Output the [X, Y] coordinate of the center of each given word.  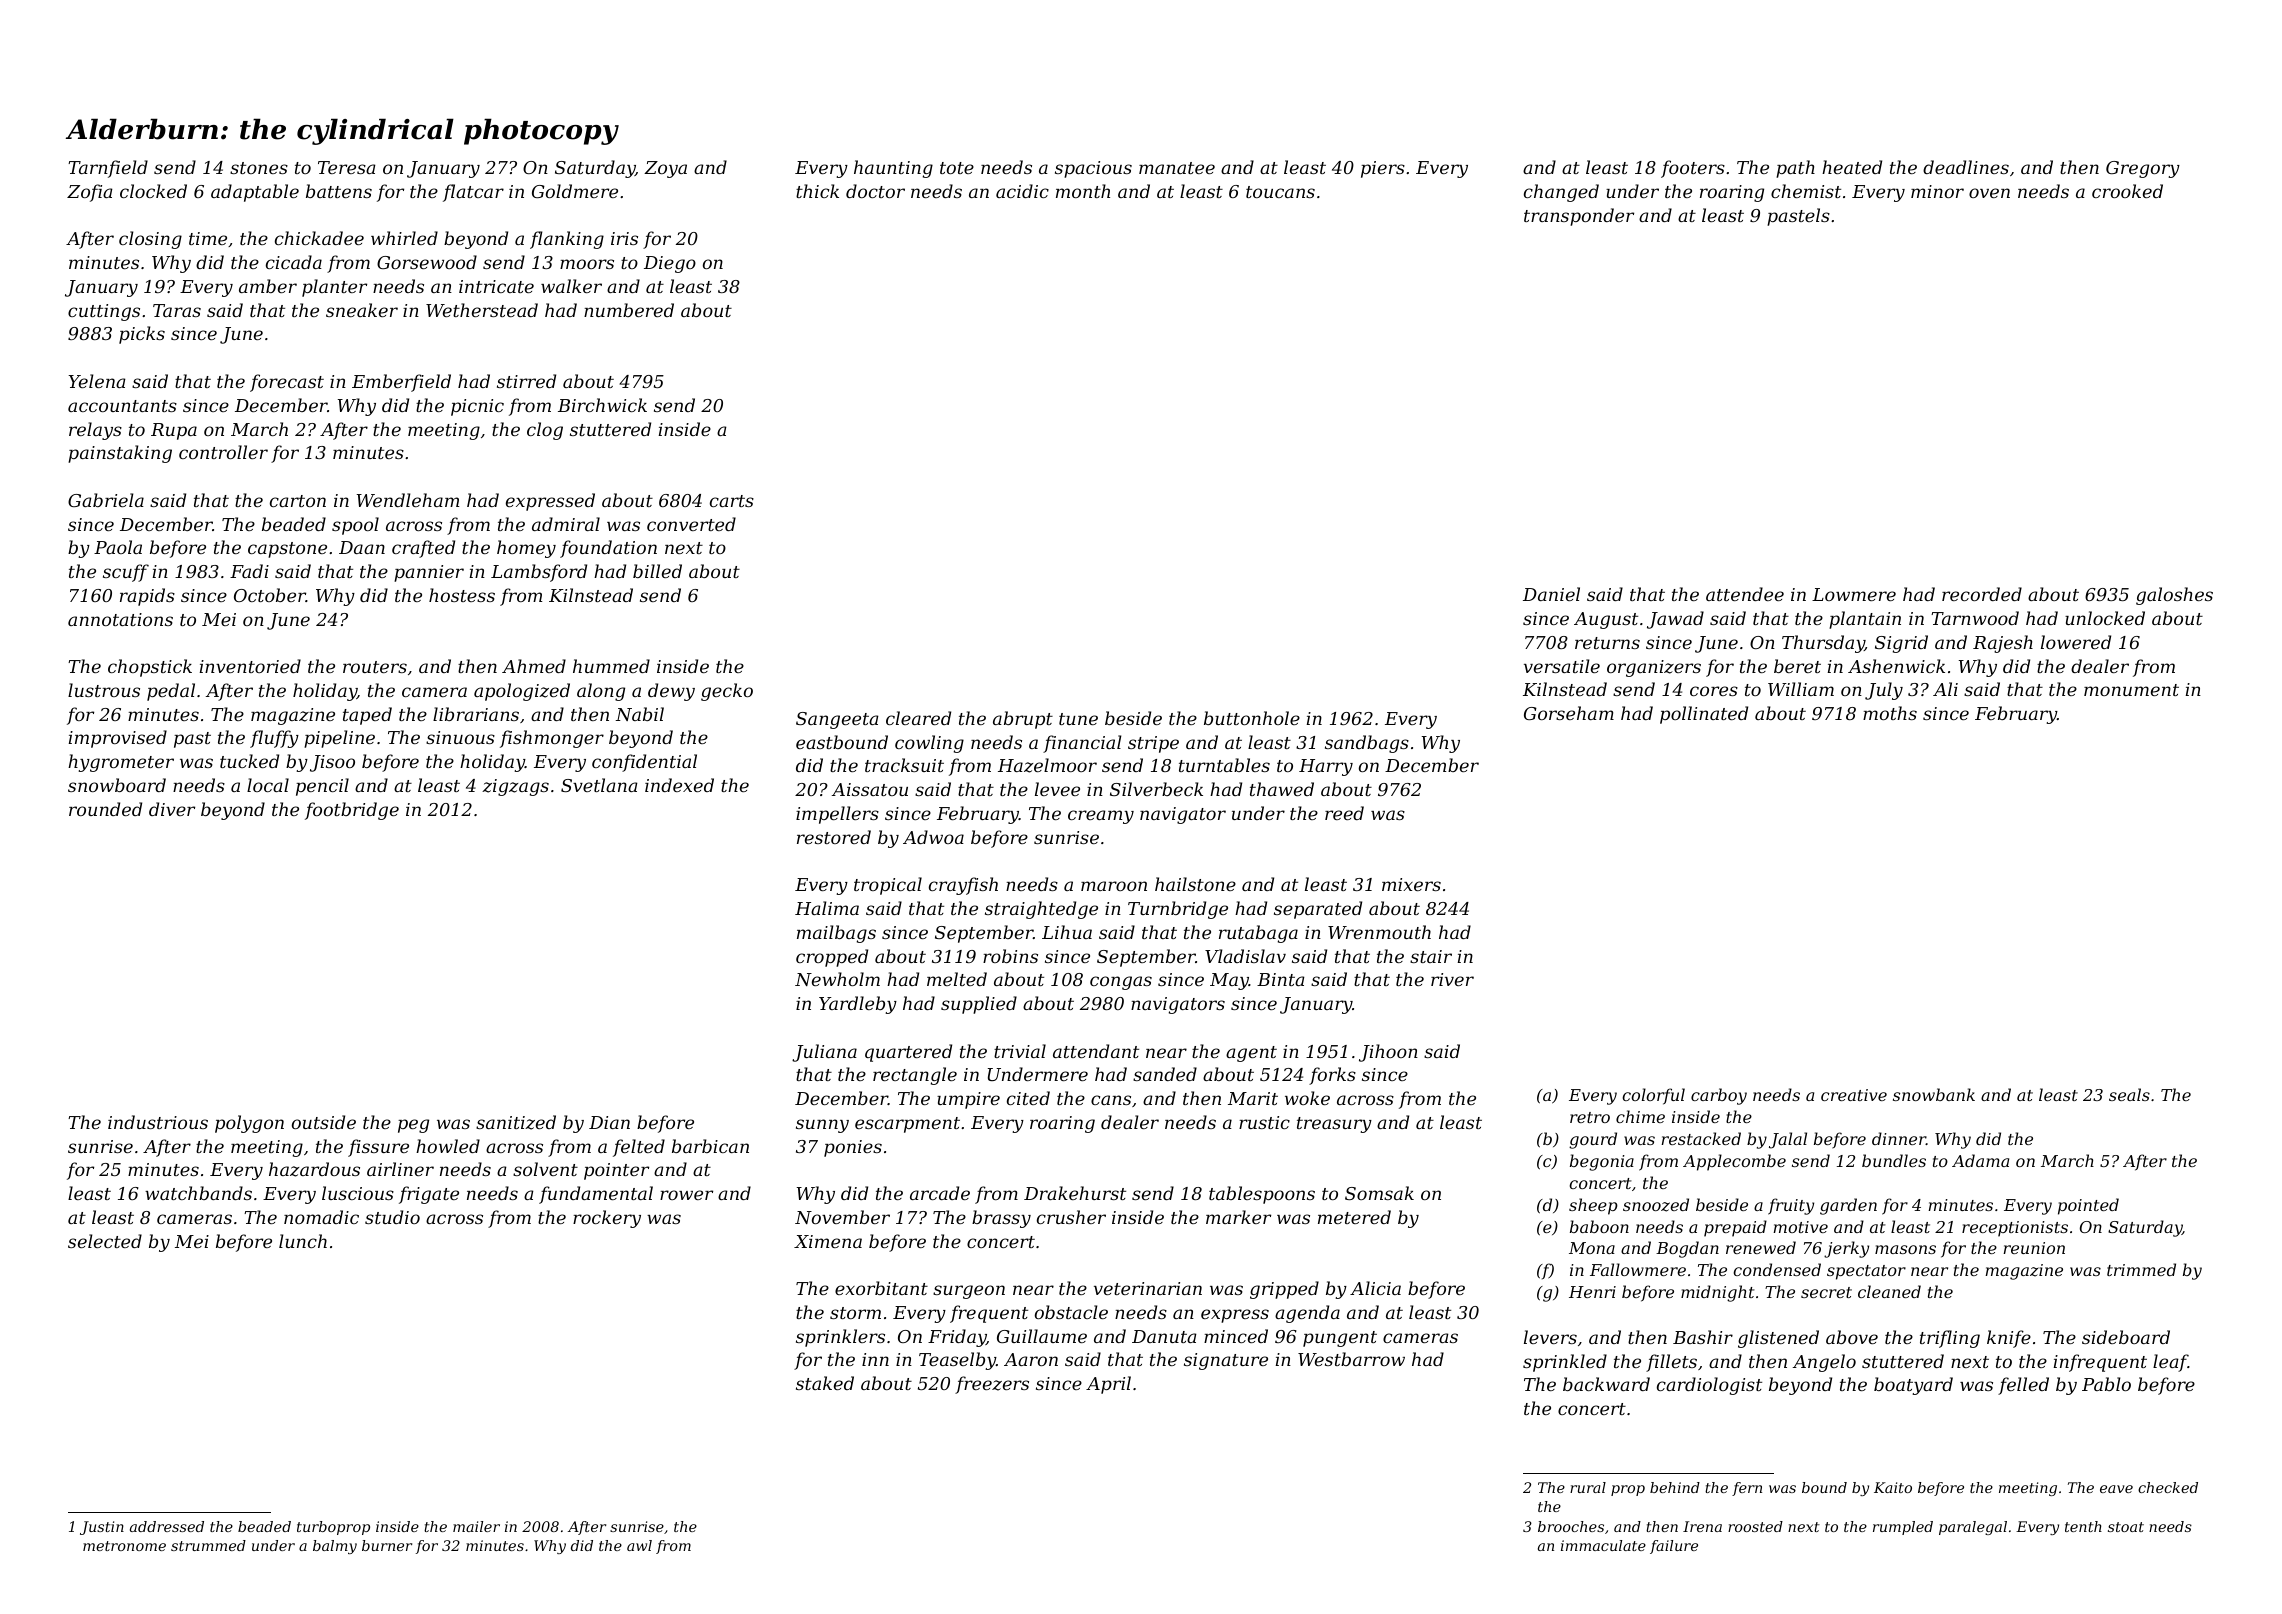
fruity [1791, 1206]
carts [732, 501]
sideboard [2126, 1337]
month [1083, 191]
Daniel [1551, 594]
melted [957, 979]
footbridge [352, 811]
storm [855, 1313]
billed [657, 571]
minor [1937, 191]
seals [2129, 1094]
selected [105, 1241]
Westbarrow [1351, 1359]
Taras [177, 310]
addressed [167, 1526]
